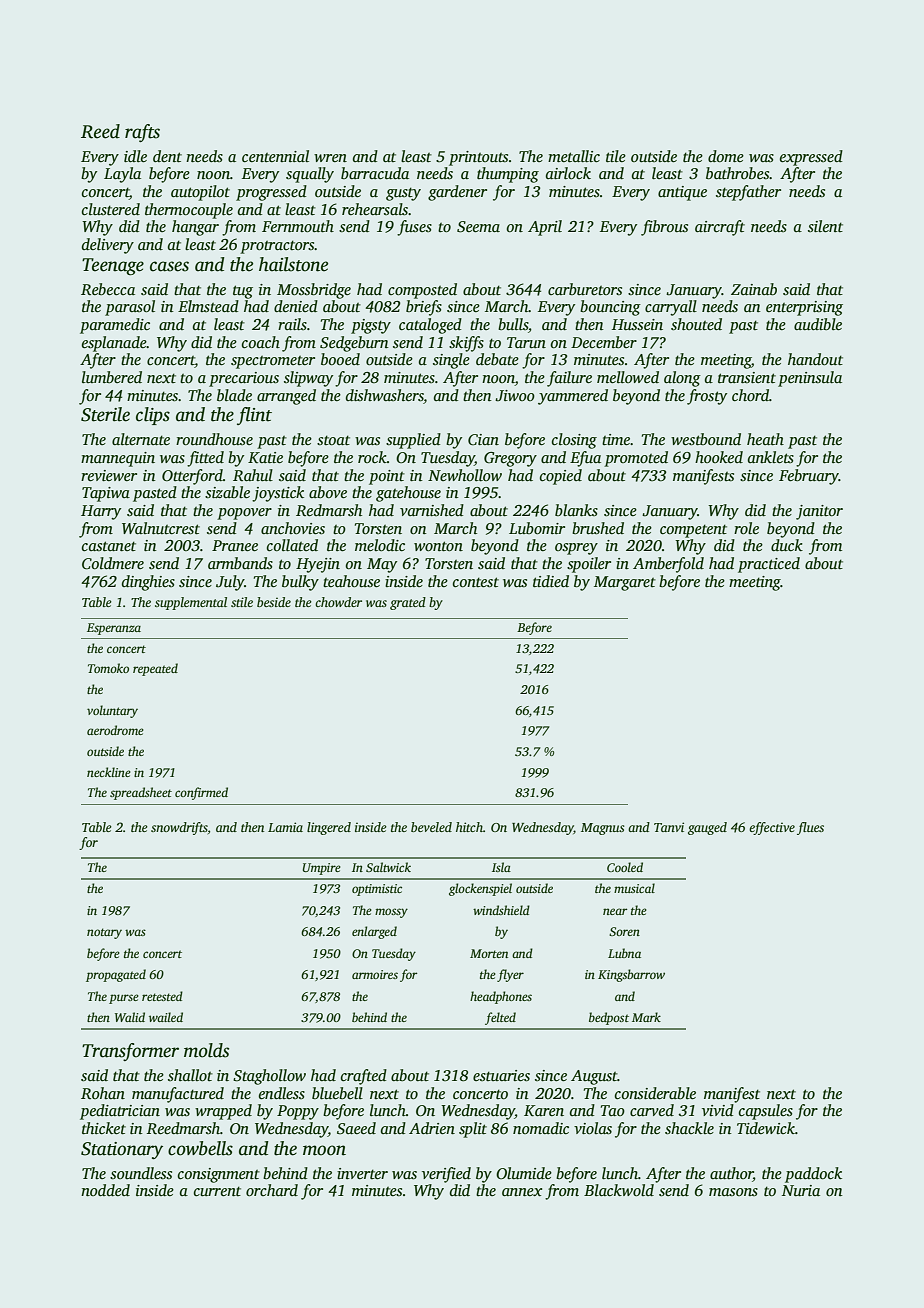  What do you see at coordinates (130, 308) in the screenshot?
I see `parasol` at bounding box center [130, 308].
